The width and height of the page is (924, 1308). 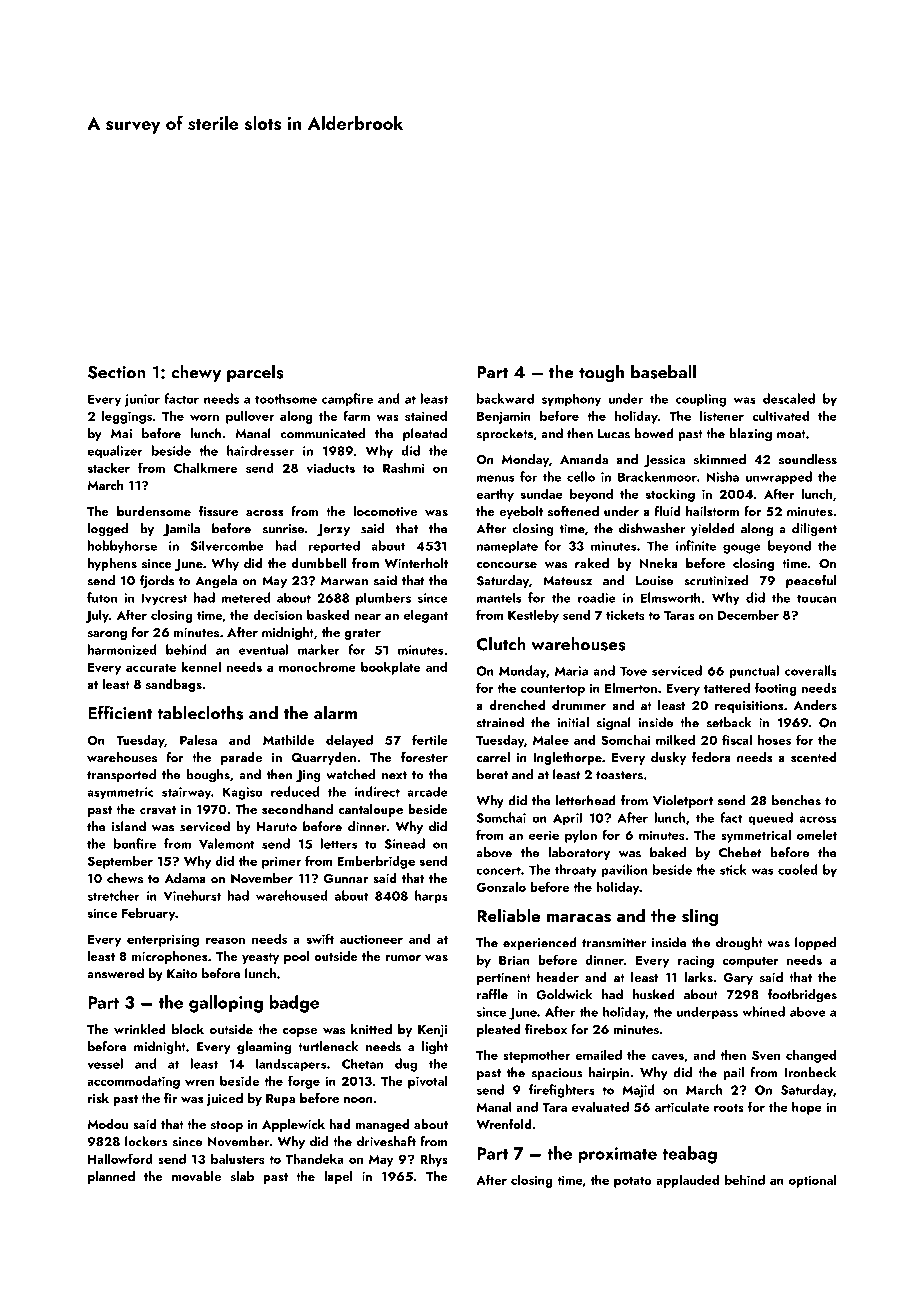 I want to click on lockers, so click(x=146, y=1141).
